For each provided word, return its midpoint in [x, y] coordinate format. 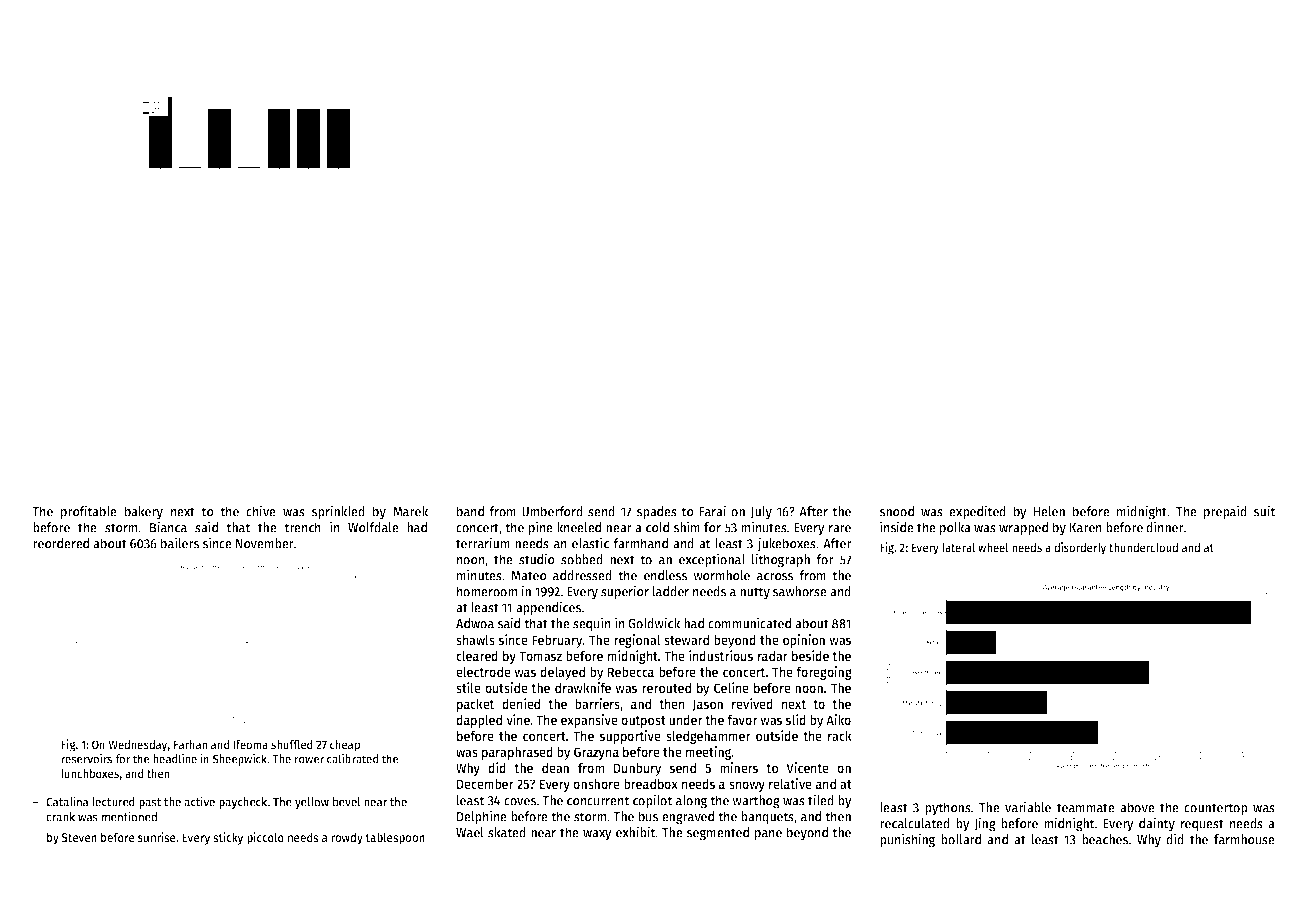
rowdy [347, 838]
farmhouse [1244, 839]
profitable [89, 512]
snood [896, 511]
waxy [597, 835]
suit [1264, 511]
